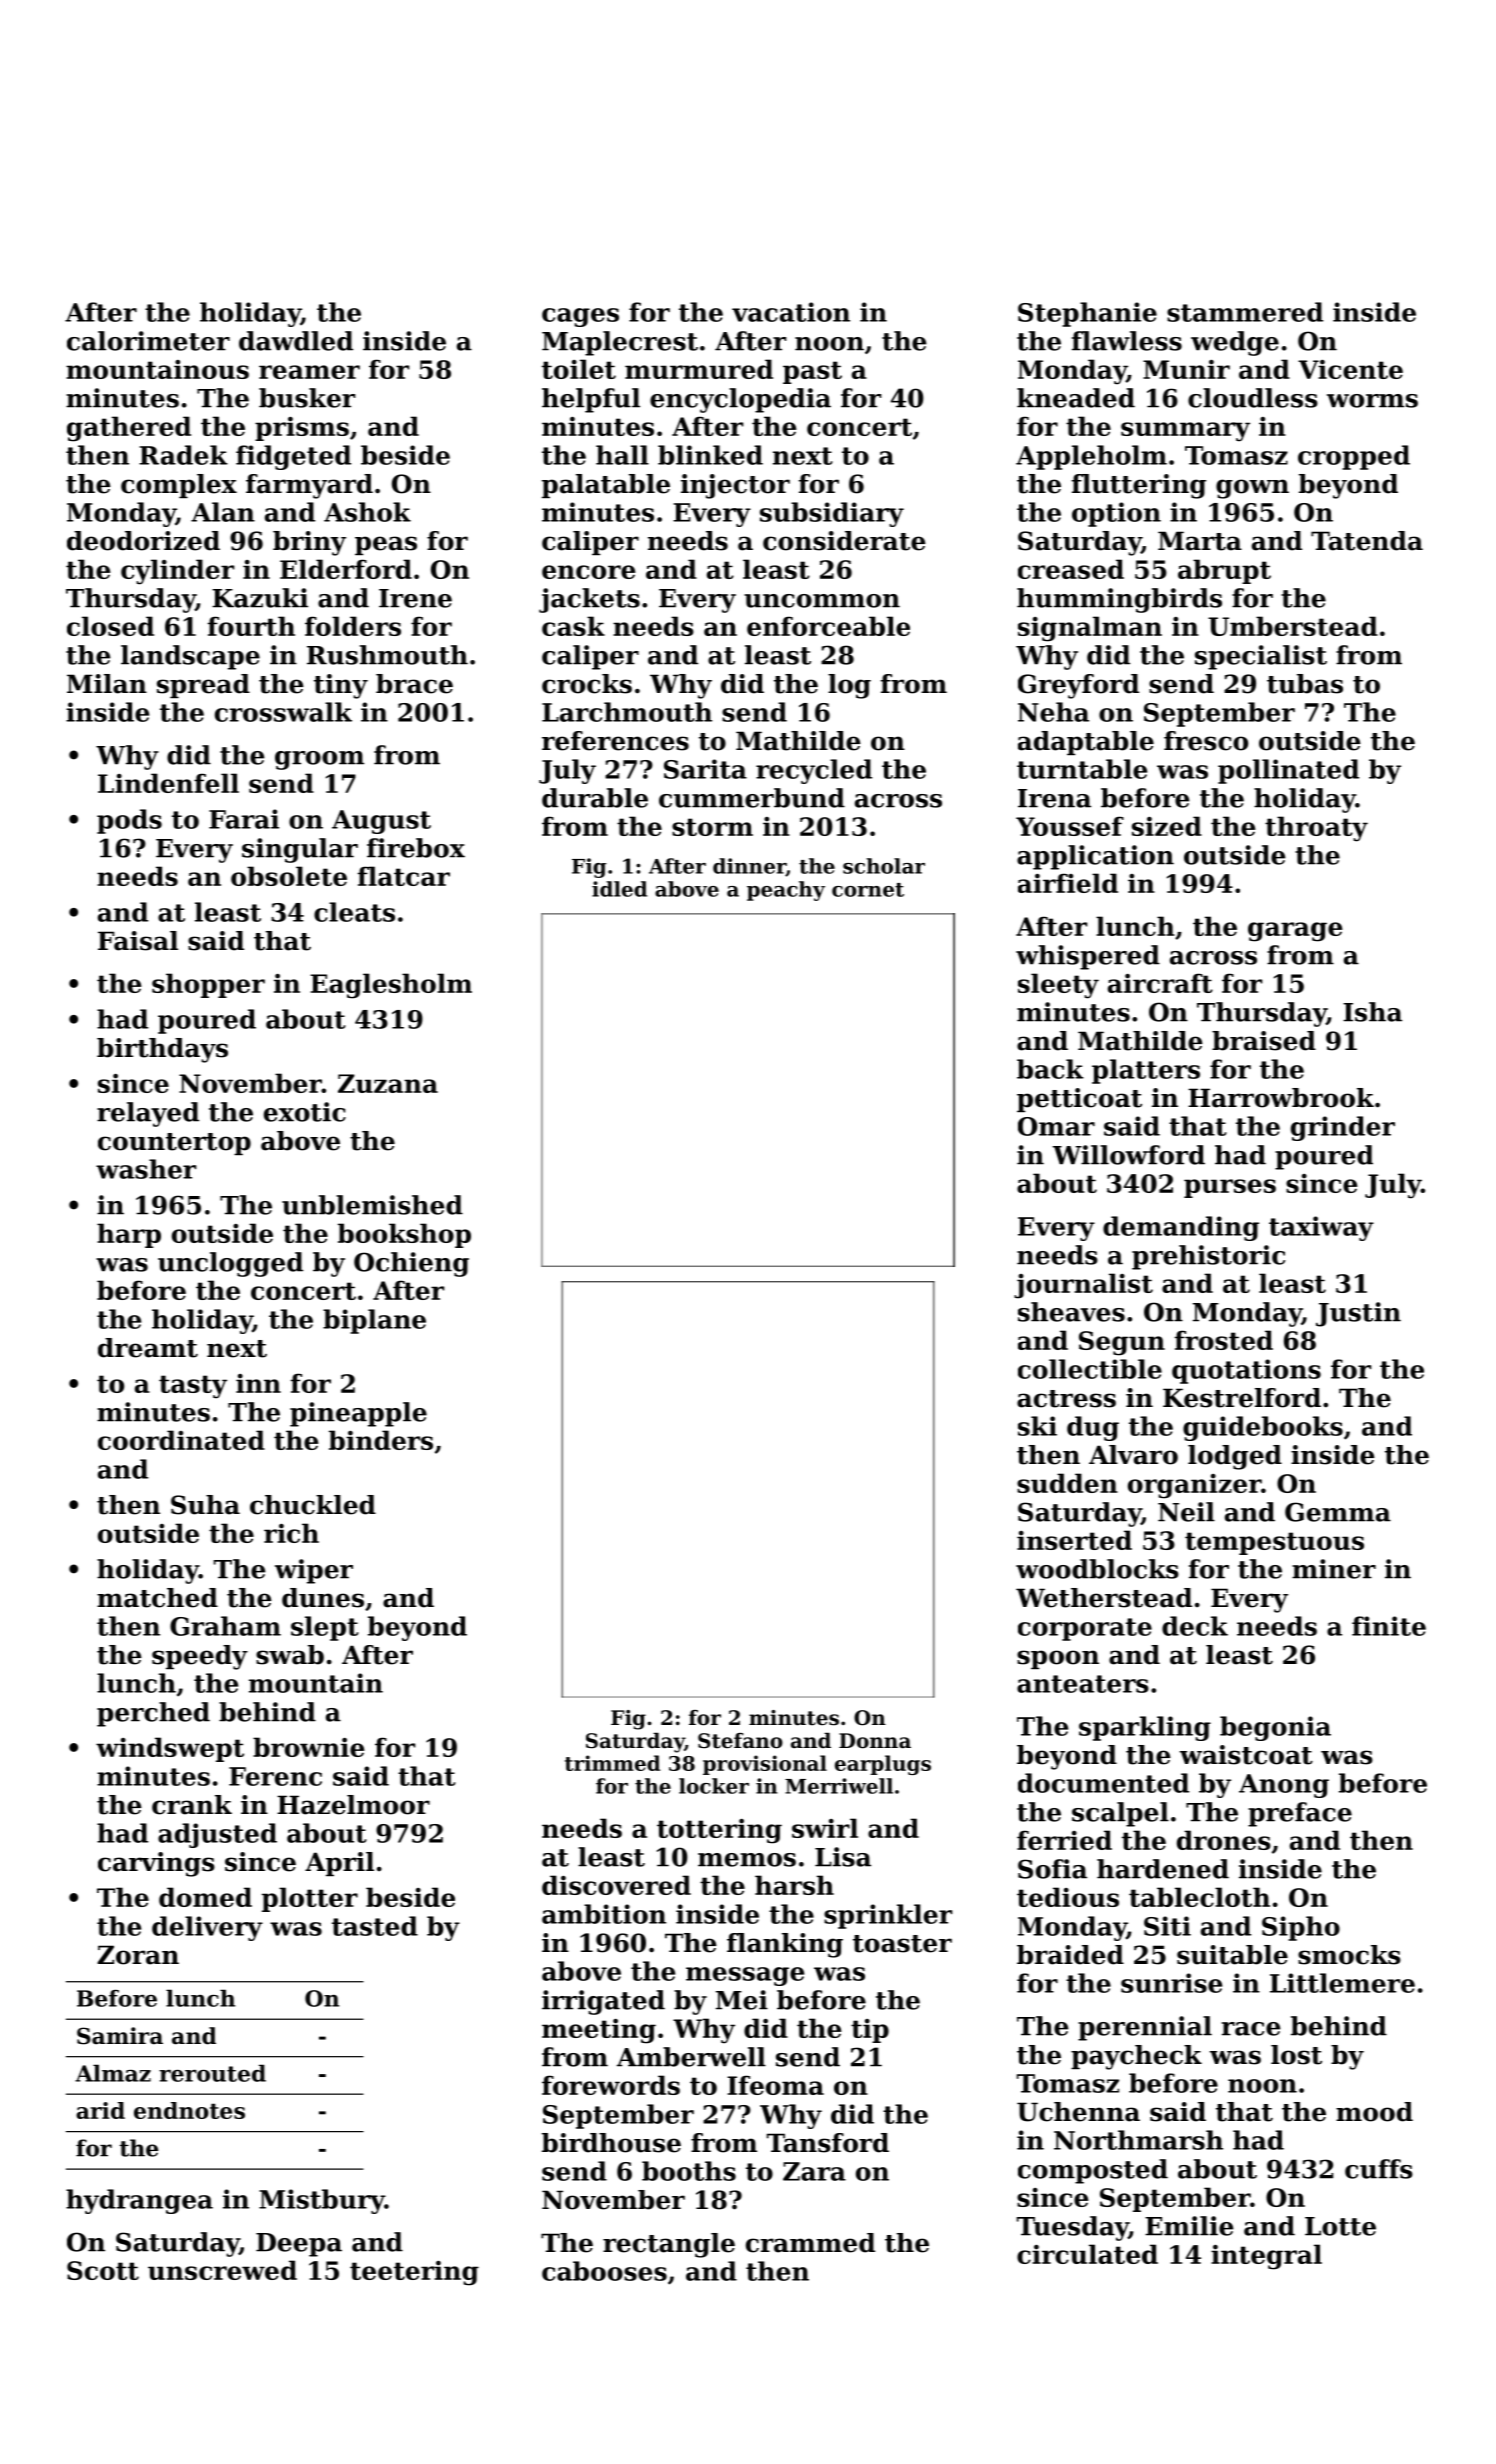 Image resolution: width=1496 pixels, height=2464 pixels. I want to click on vacation, so click(791, 312).
